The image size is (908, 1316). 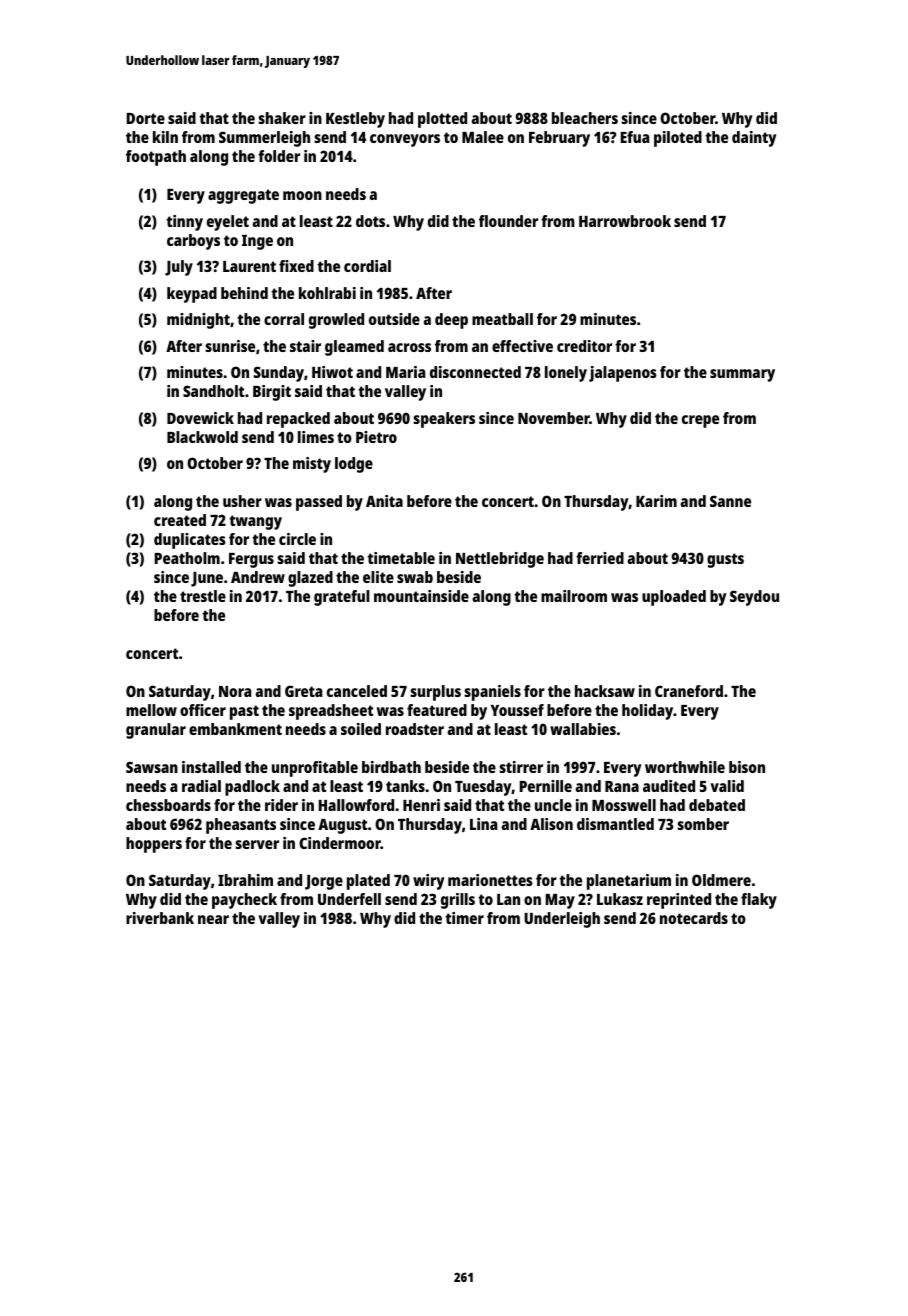 I want to click on gusts, so click(x=725, y=560).
